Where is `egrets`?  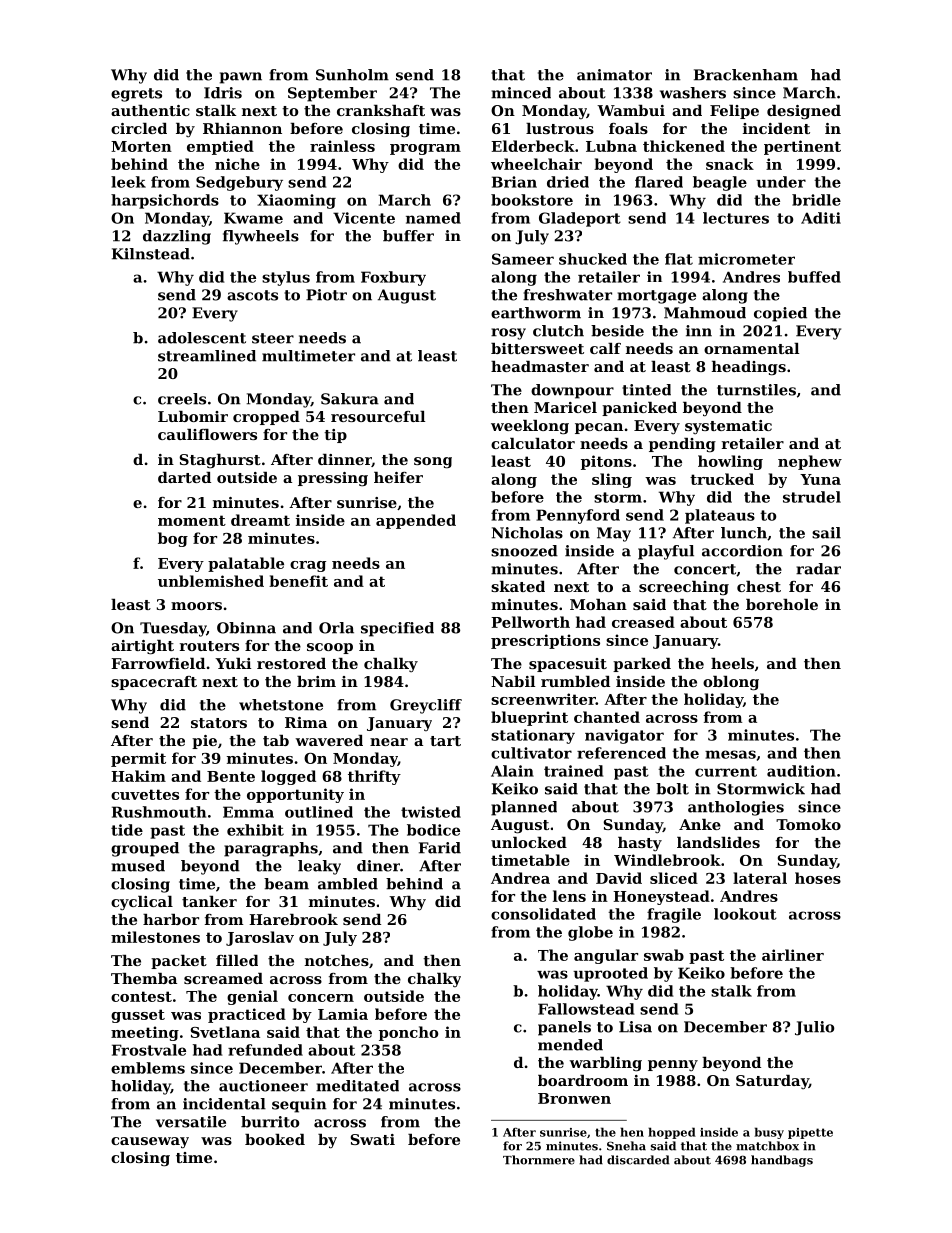 egrets is located at coordinates (136, 95).
